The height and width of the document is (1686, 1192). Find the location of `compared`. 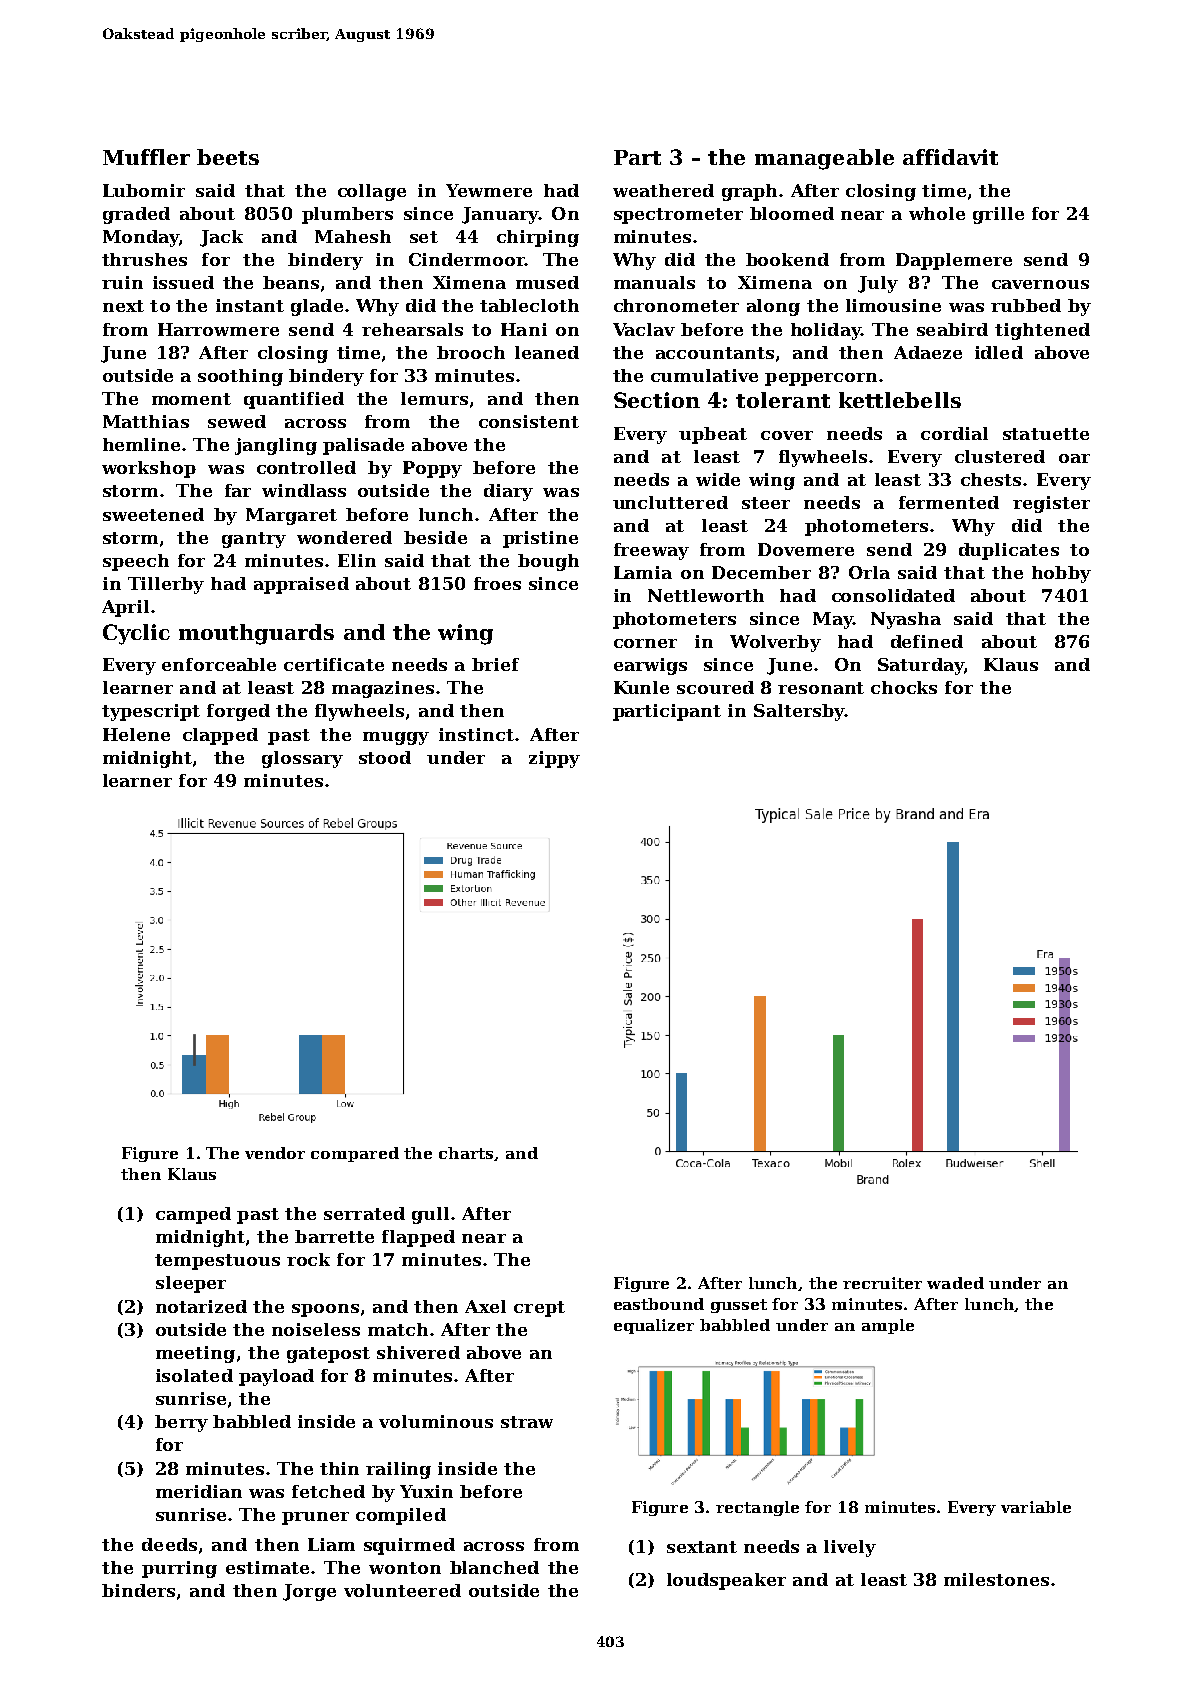

compared is located at coordinates (355, 1154).
